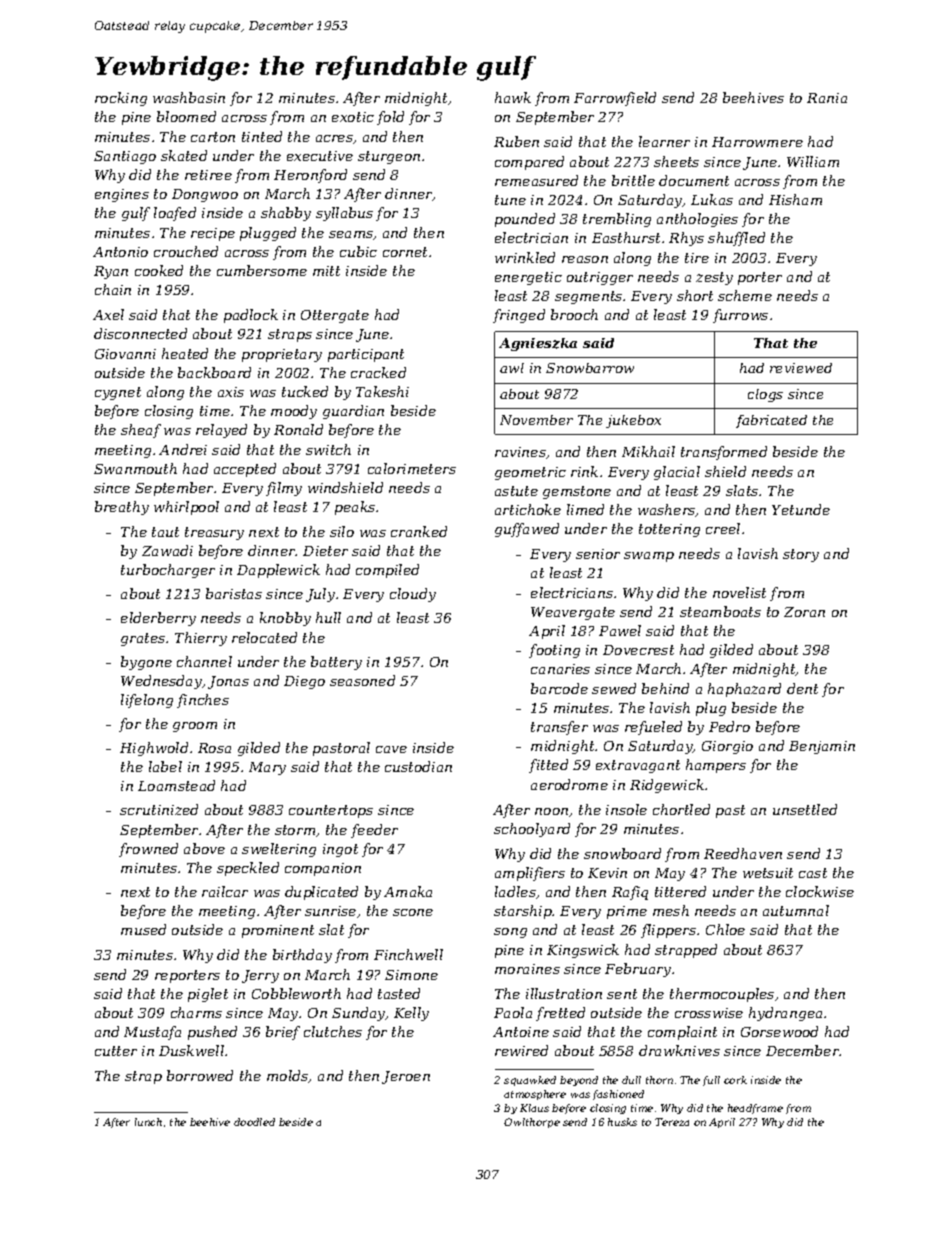 The width and height of the page is (952, 1233). Describe the element at coordinates (796, 910) in the page. I see `autumnal` at that location.
